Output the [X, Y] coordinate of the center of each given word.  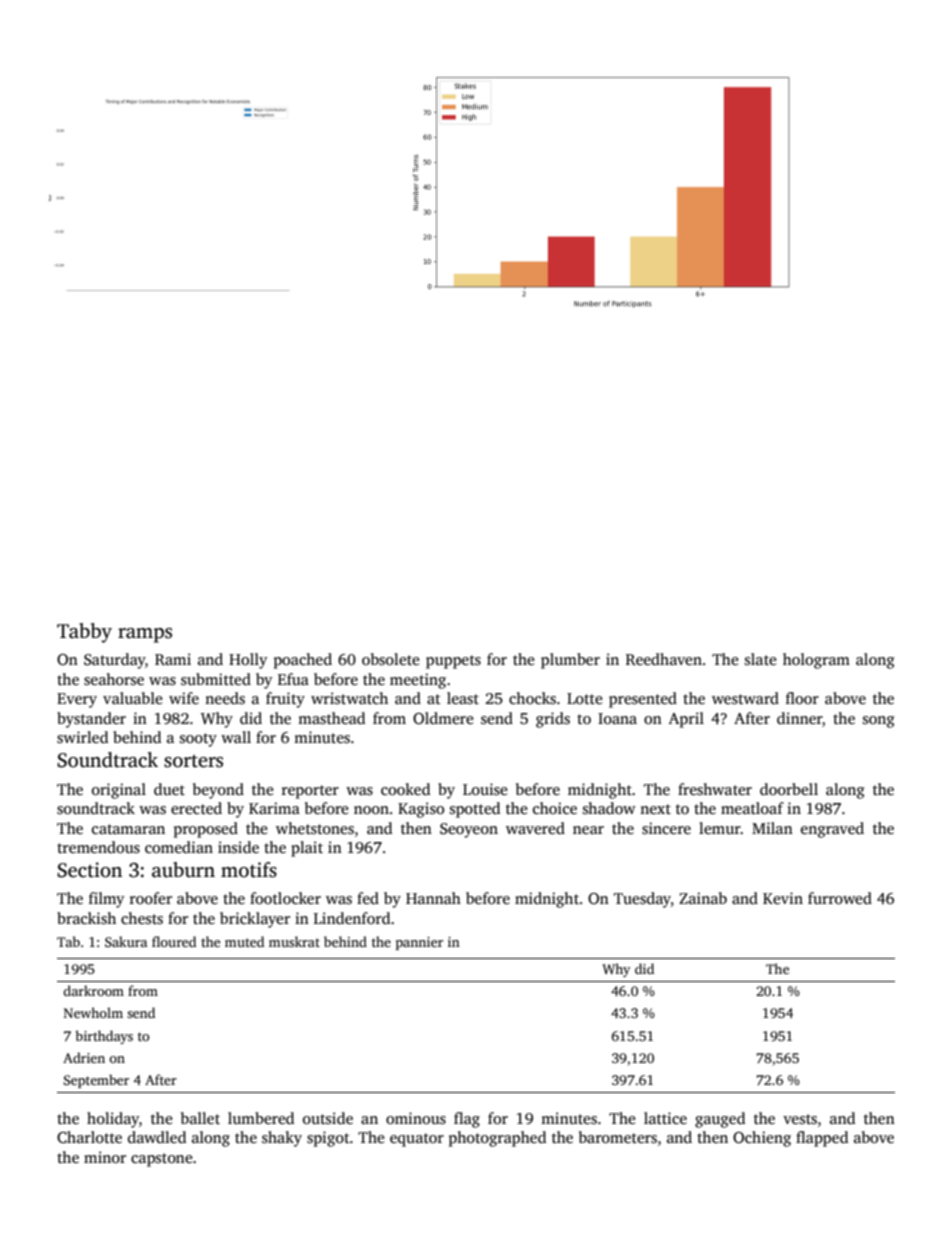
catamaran [128, 829]
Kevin [783, 898]
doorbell [789, 789]
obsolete [391, 659]
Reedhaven [664, 659]
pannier [419, 943]
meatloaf [752, 808]
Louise [485, 789]
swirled [82, 737]
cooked [405, 789]
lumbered [261, 1118]
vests [800, 1119]
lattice [665, 1118]
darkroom [93, 990]
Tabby [84, 633]
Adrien [84, 1057]
